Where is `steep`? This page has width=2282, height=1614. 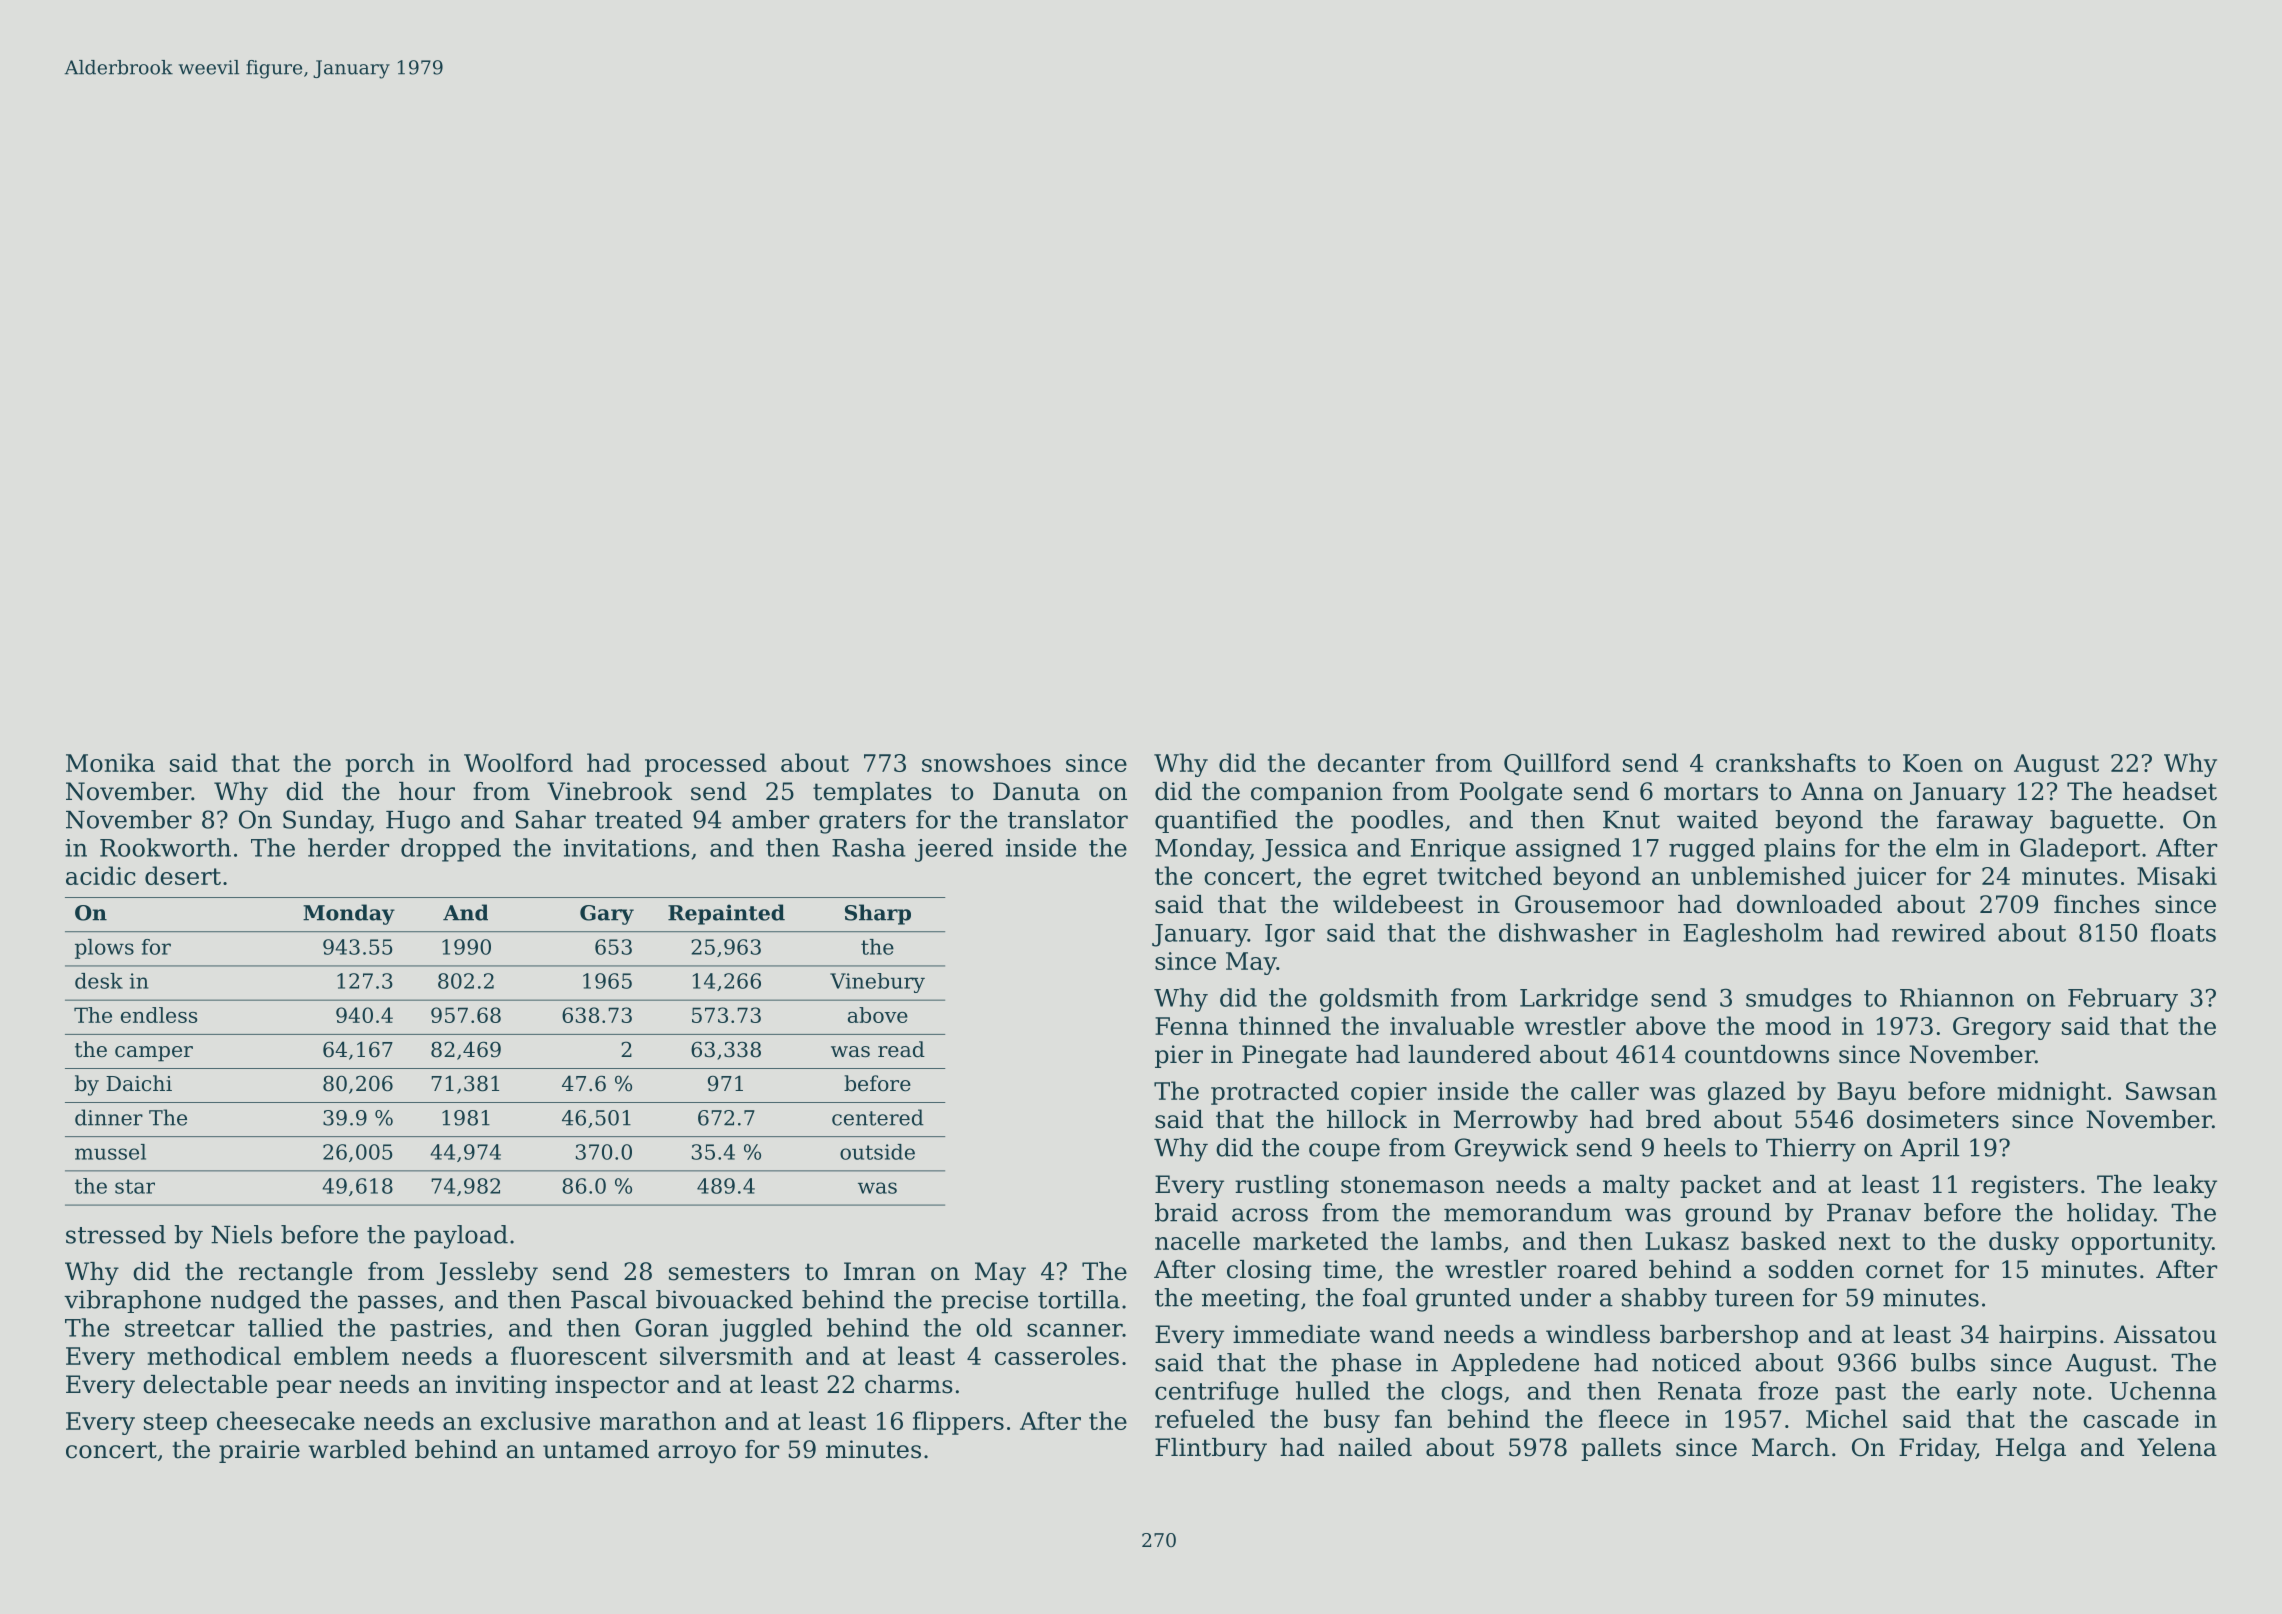
steep is located at coordinates (175, 1424).
